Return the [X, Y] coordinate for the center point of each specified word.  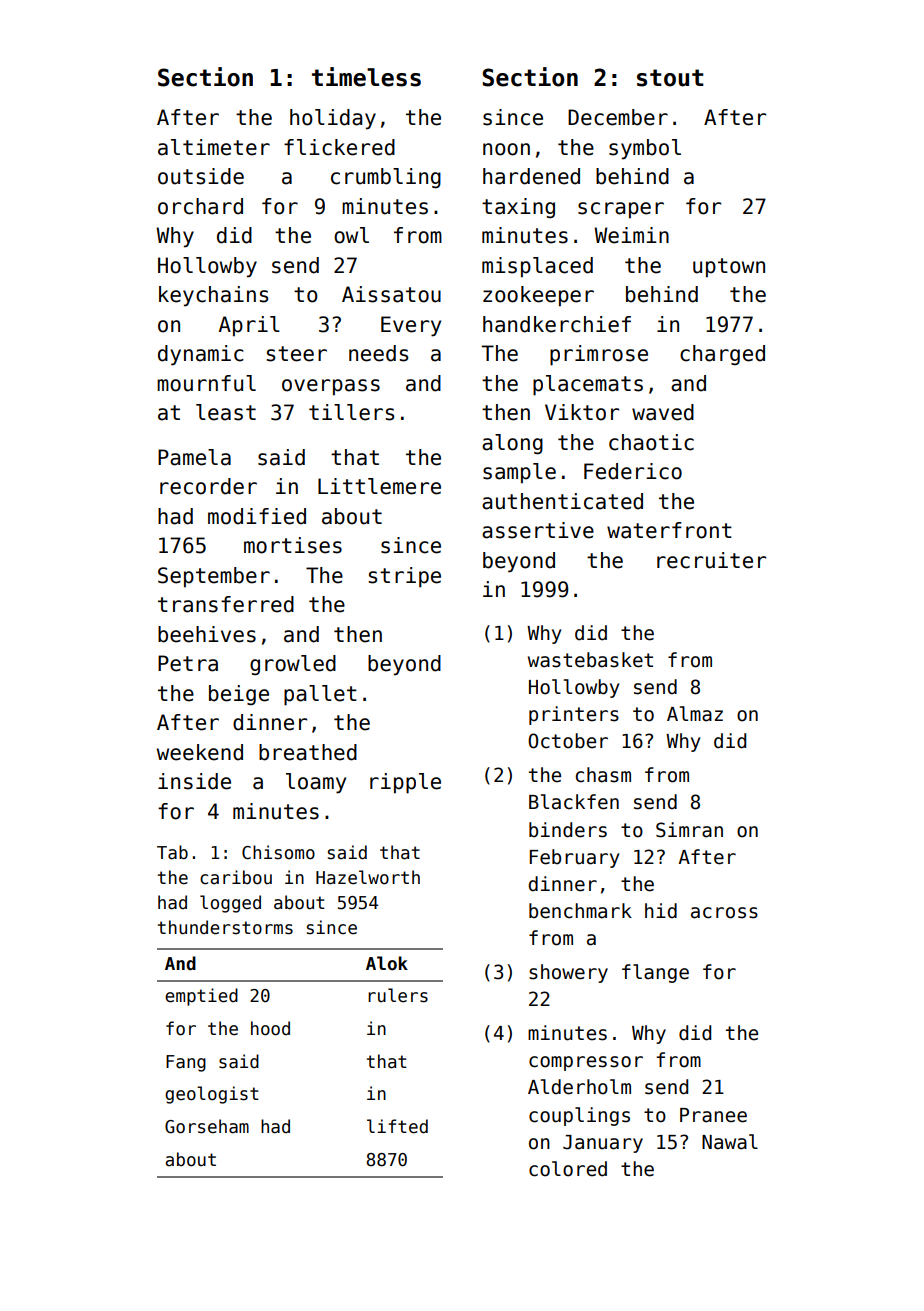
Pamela [194, 457]
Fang [186, 1063]
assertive [538, 530]
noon [506, 149]
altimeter [214, 147]
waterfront [669, 530]
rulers [398, 995]
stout [670, 78]
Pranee [713, 1115]
